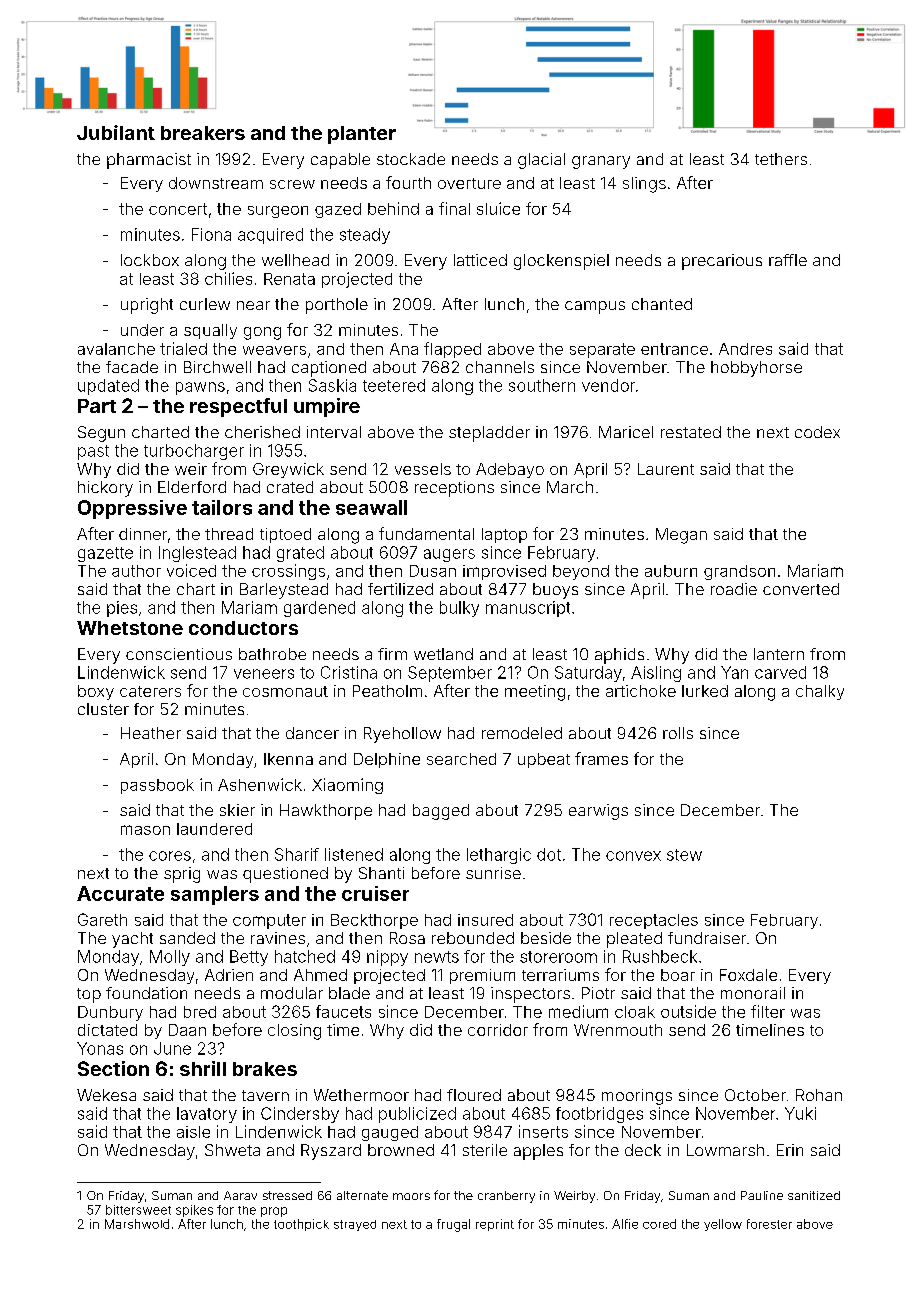  Describe the element at coordinates (211, 234) in the screenshot. I see `Fiona` at that location.
